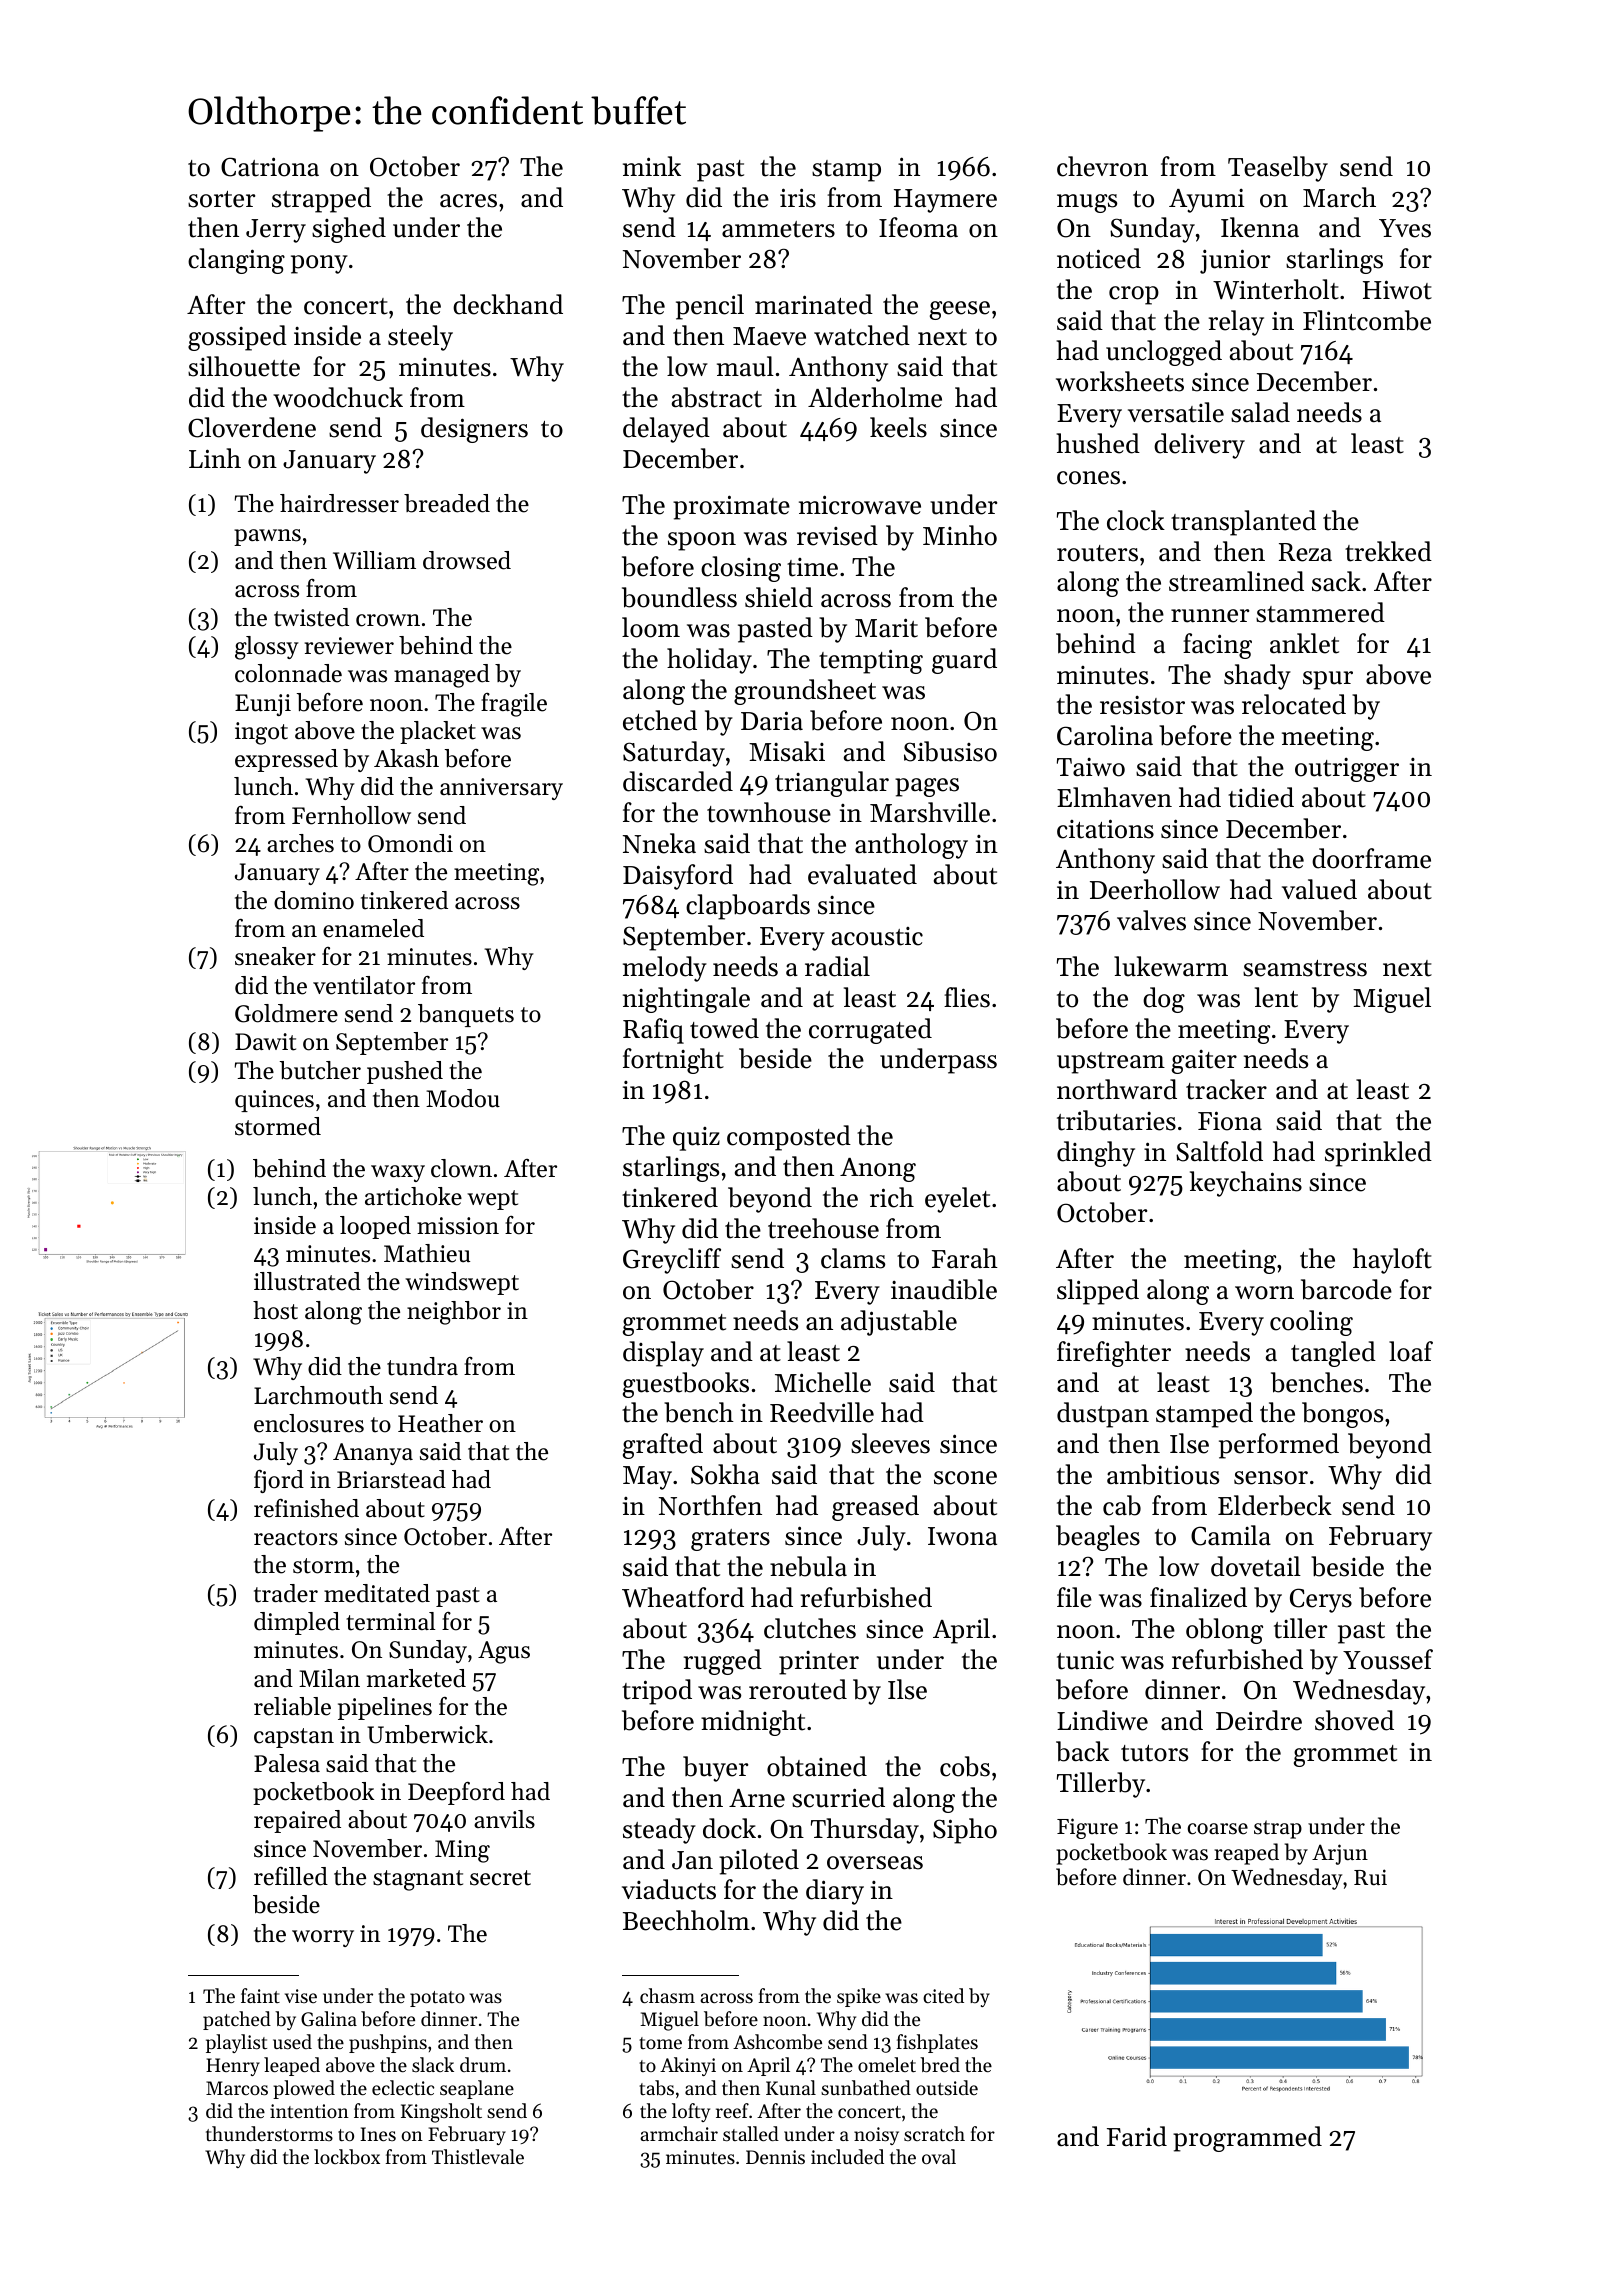 The image size is (1620, 2292). I want to click on cited, so click(943, 1995).
